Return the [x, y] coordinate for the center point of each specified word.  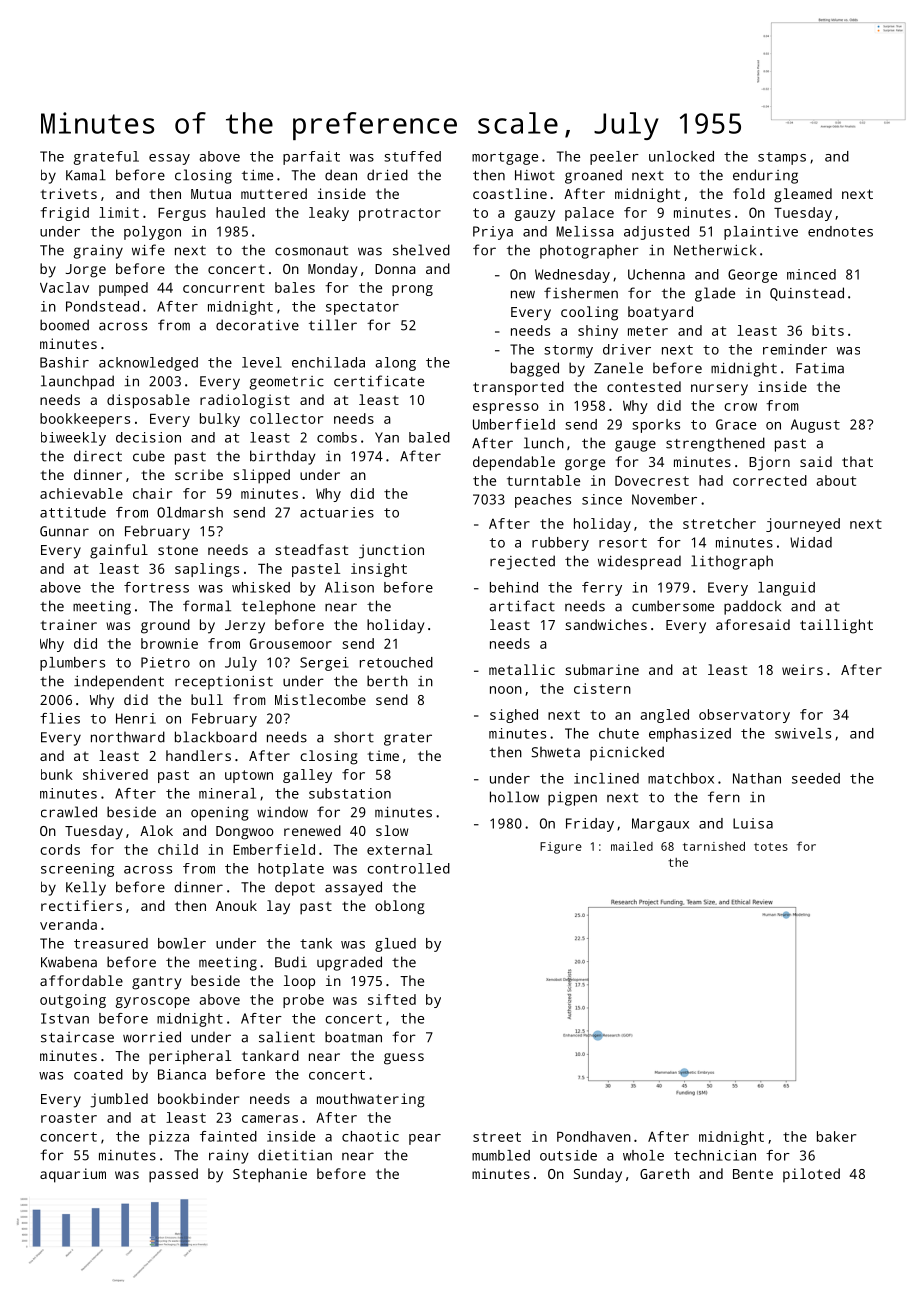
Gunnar [64, 531]
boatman [353, 1037]
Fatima [820, 368]
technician [715, 1155]
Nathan [757, 778]
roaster [69, 1118]
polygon [152, 233]
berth [387, 681]
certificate [379, 381]
